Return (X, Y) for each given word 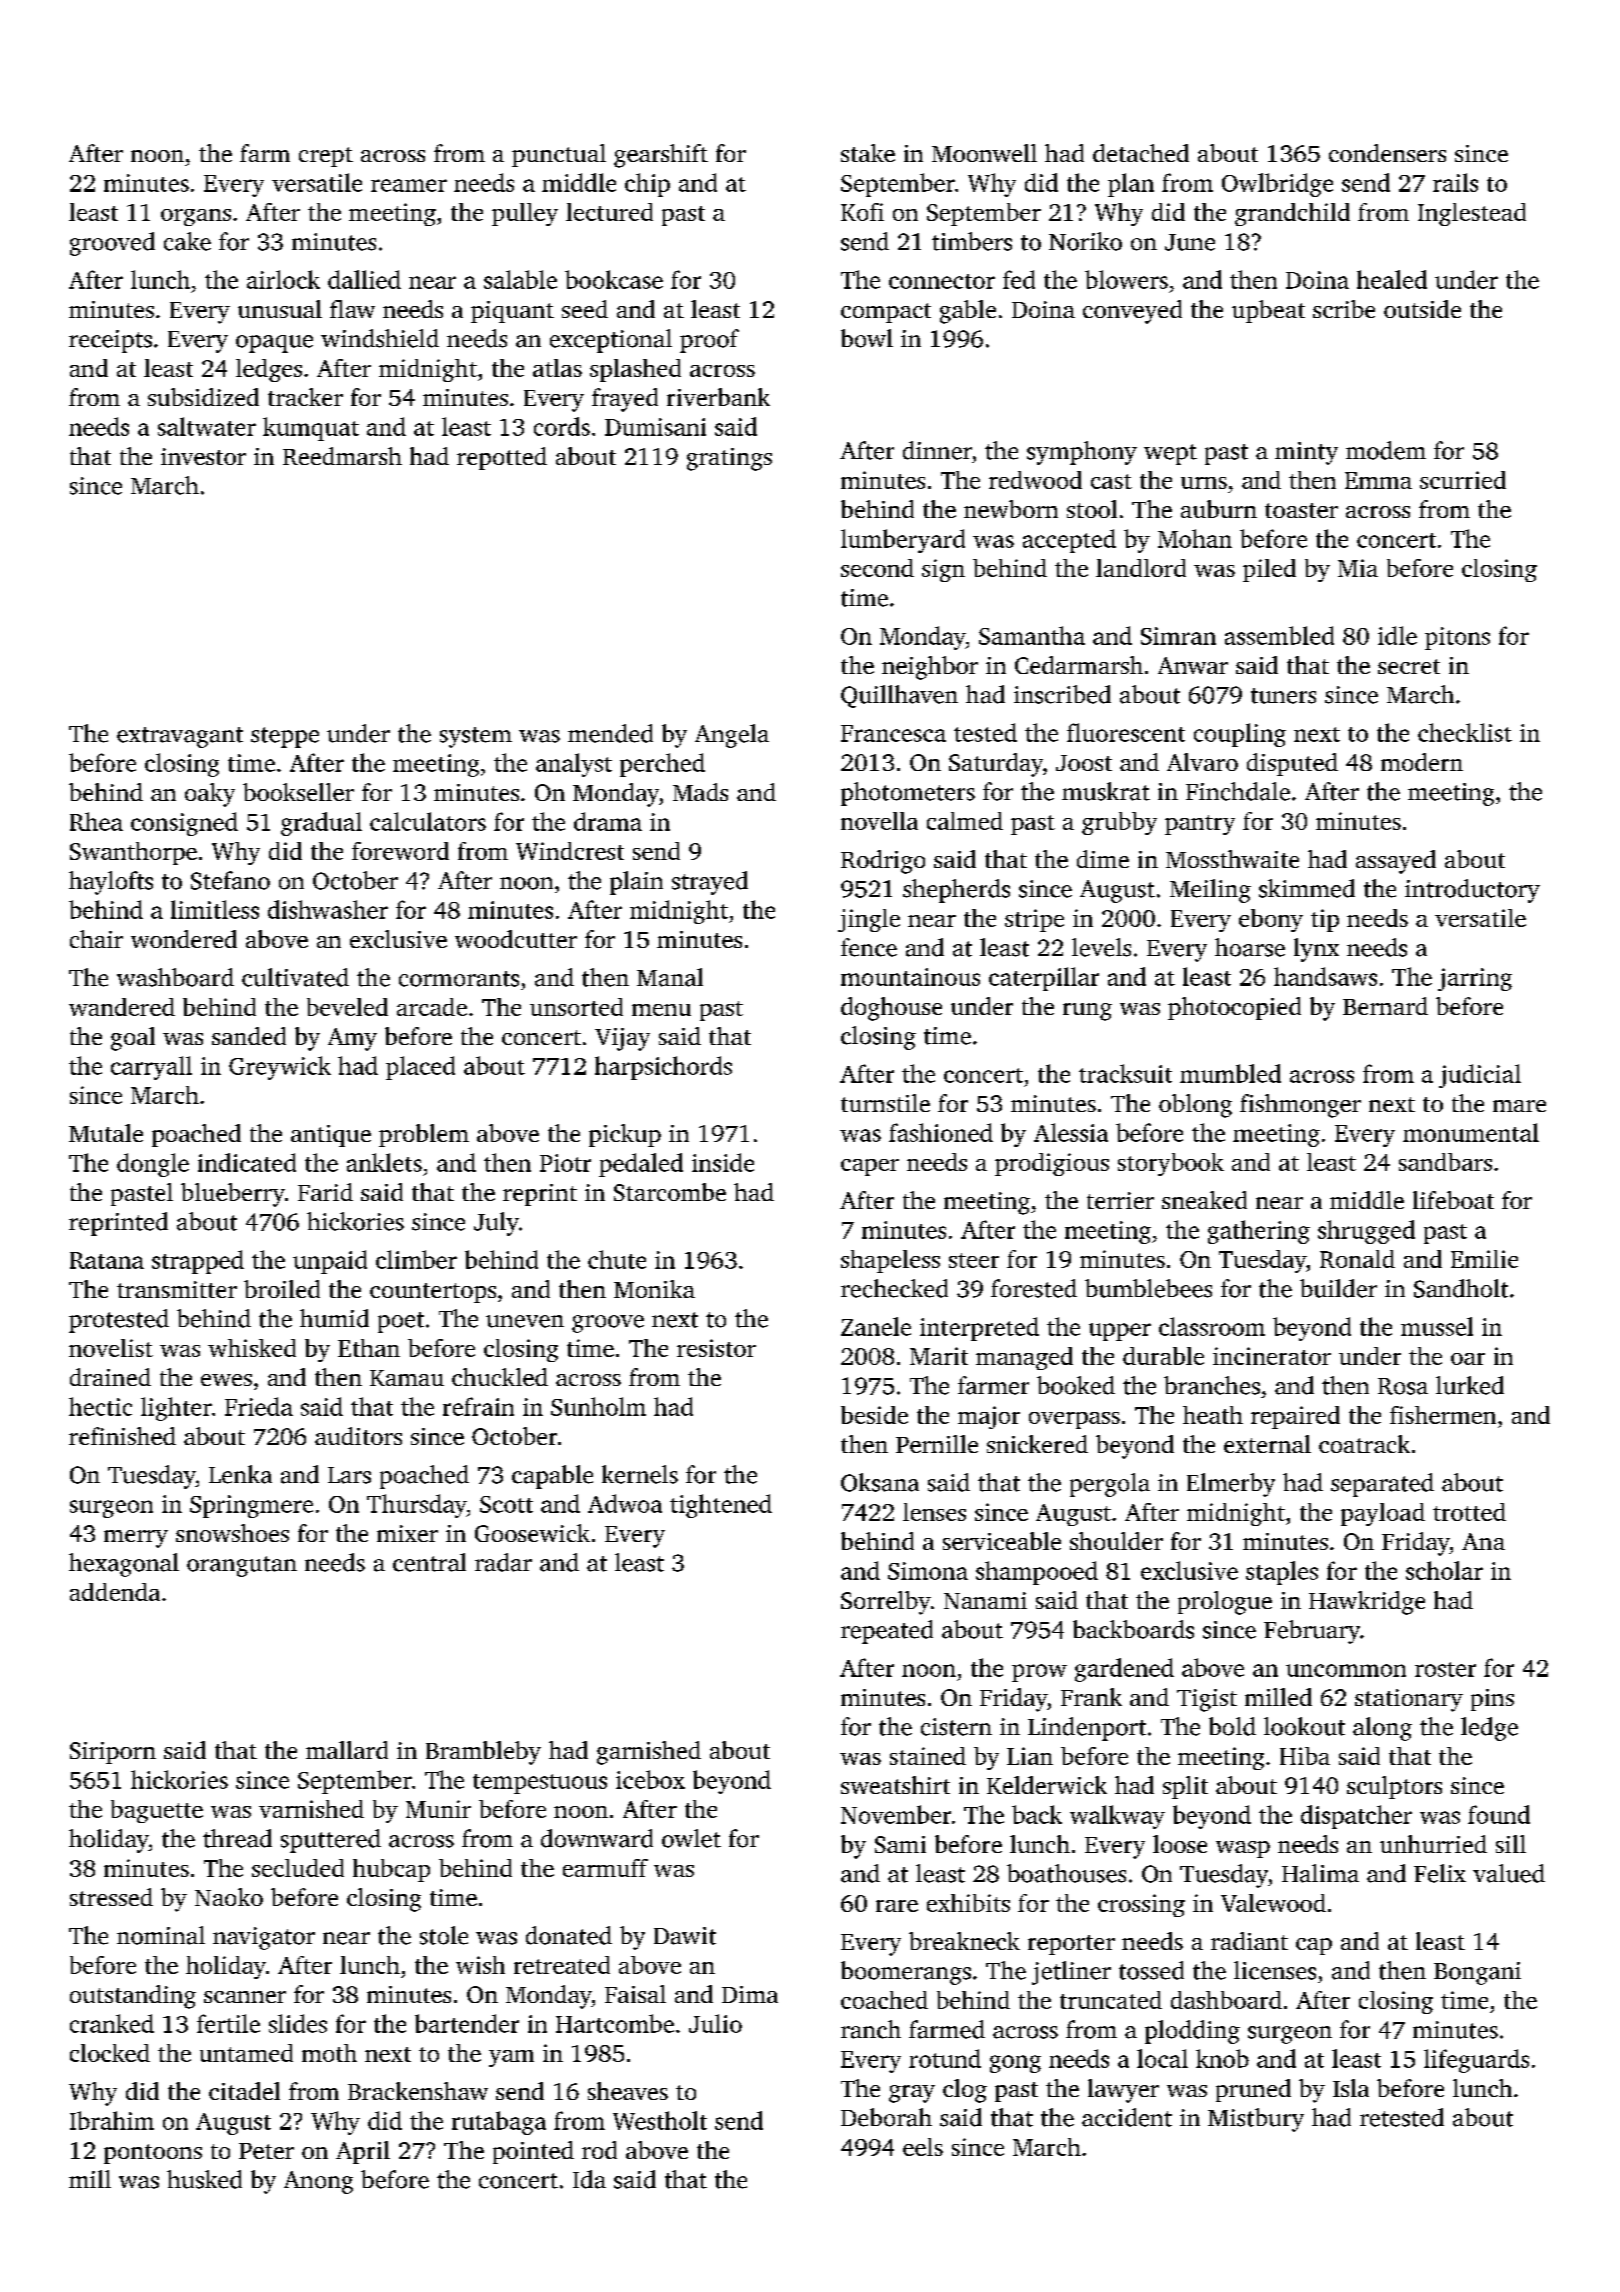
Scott (506, 1504)
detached (1141, 153)
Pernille (937, 1444)
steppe (285, 737)
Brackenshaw (418, 2091)
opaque (274, 344)
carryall (151, 1068)
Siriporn (113, 1753)
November (896, 1814)
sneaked (1204, 1200)
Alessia (1071, 1132)
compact (886, 313)
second (877, 568)
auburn (1219, 509)
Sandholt (1461, 1288)
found (1499, 1814)
